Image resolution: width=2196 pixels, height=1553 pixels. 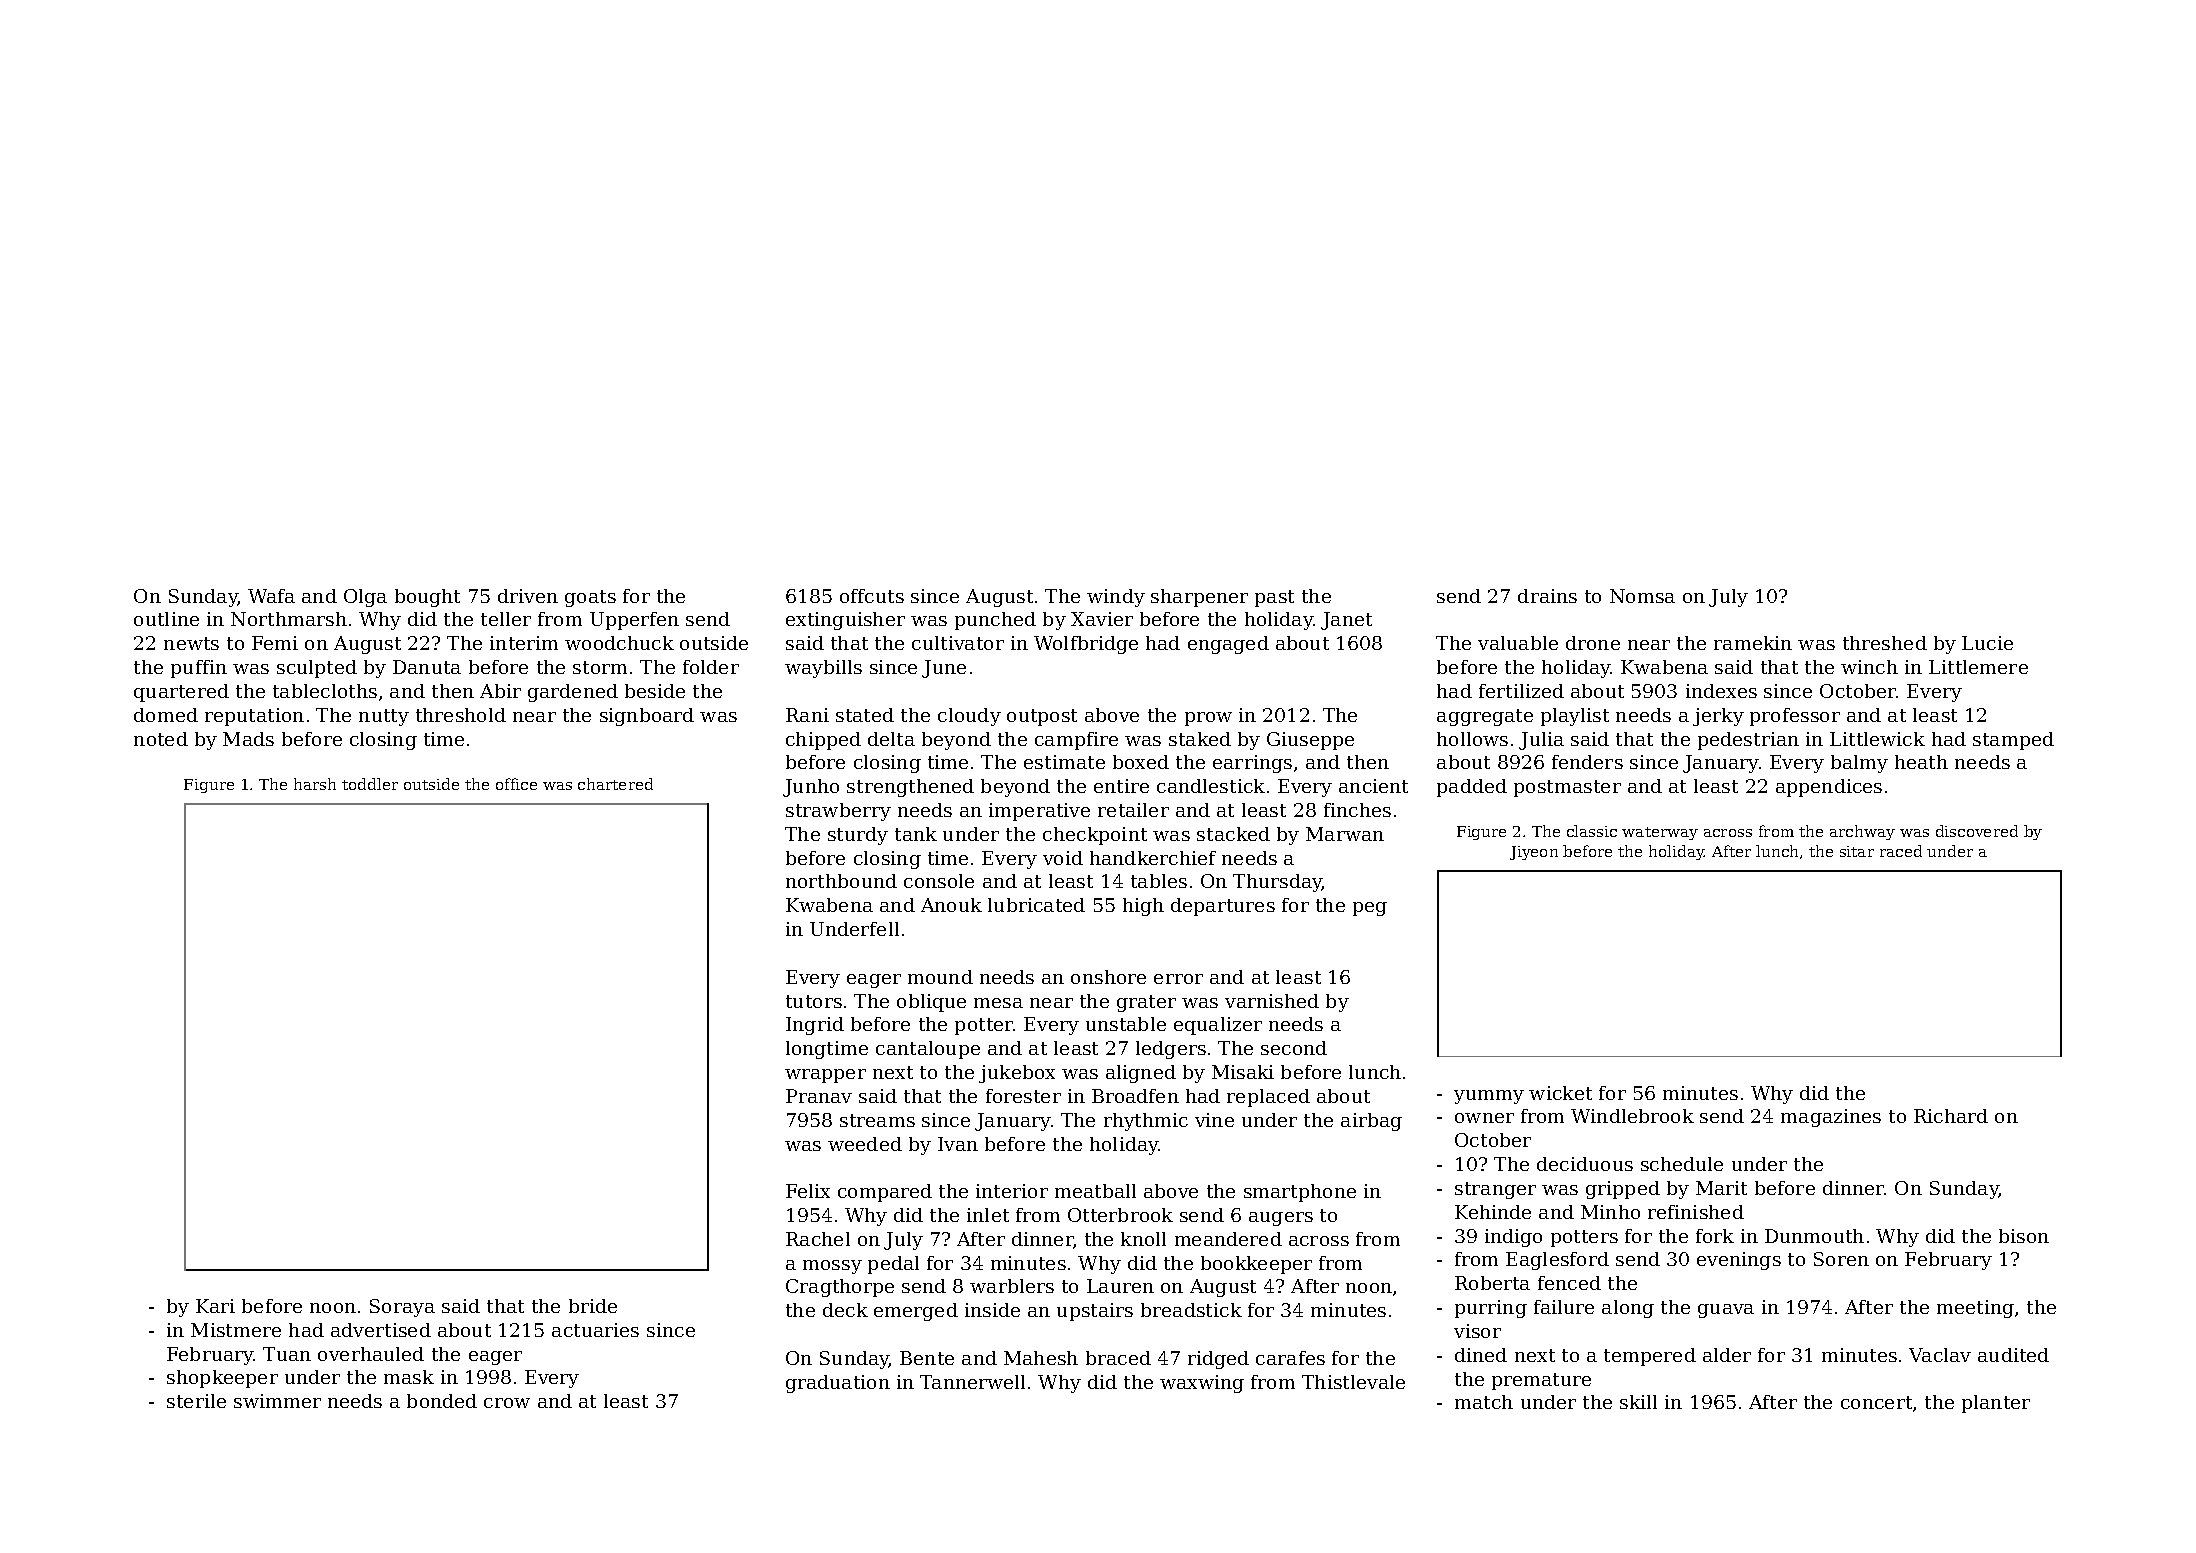 I want to click on pedal, so click(x=893, y=1265).
